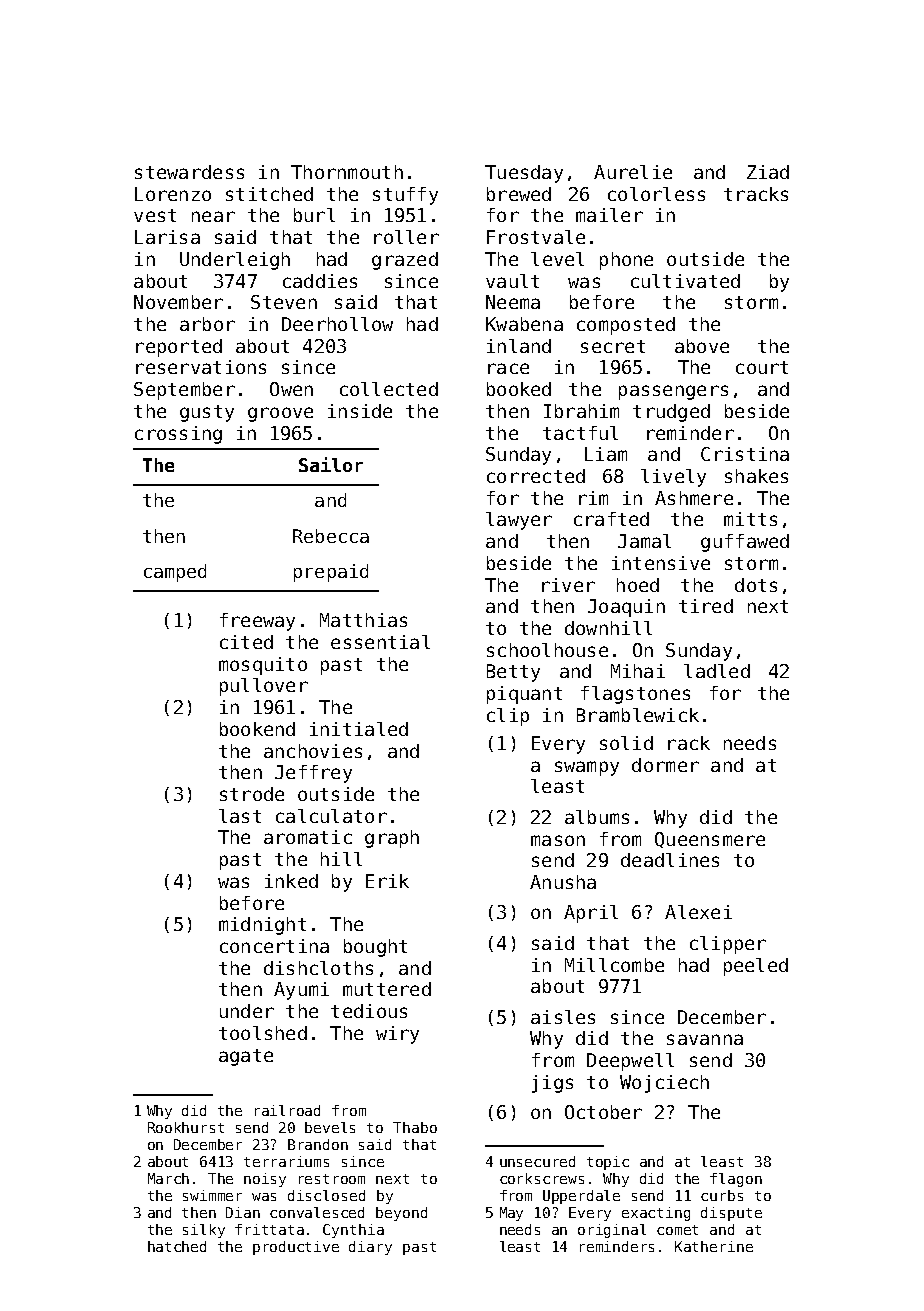 The width and height of the screenshot is (924, 1311). Describe the element at coordinates (331, 536) in the screenshot. I see `Rebecca` at that location.
